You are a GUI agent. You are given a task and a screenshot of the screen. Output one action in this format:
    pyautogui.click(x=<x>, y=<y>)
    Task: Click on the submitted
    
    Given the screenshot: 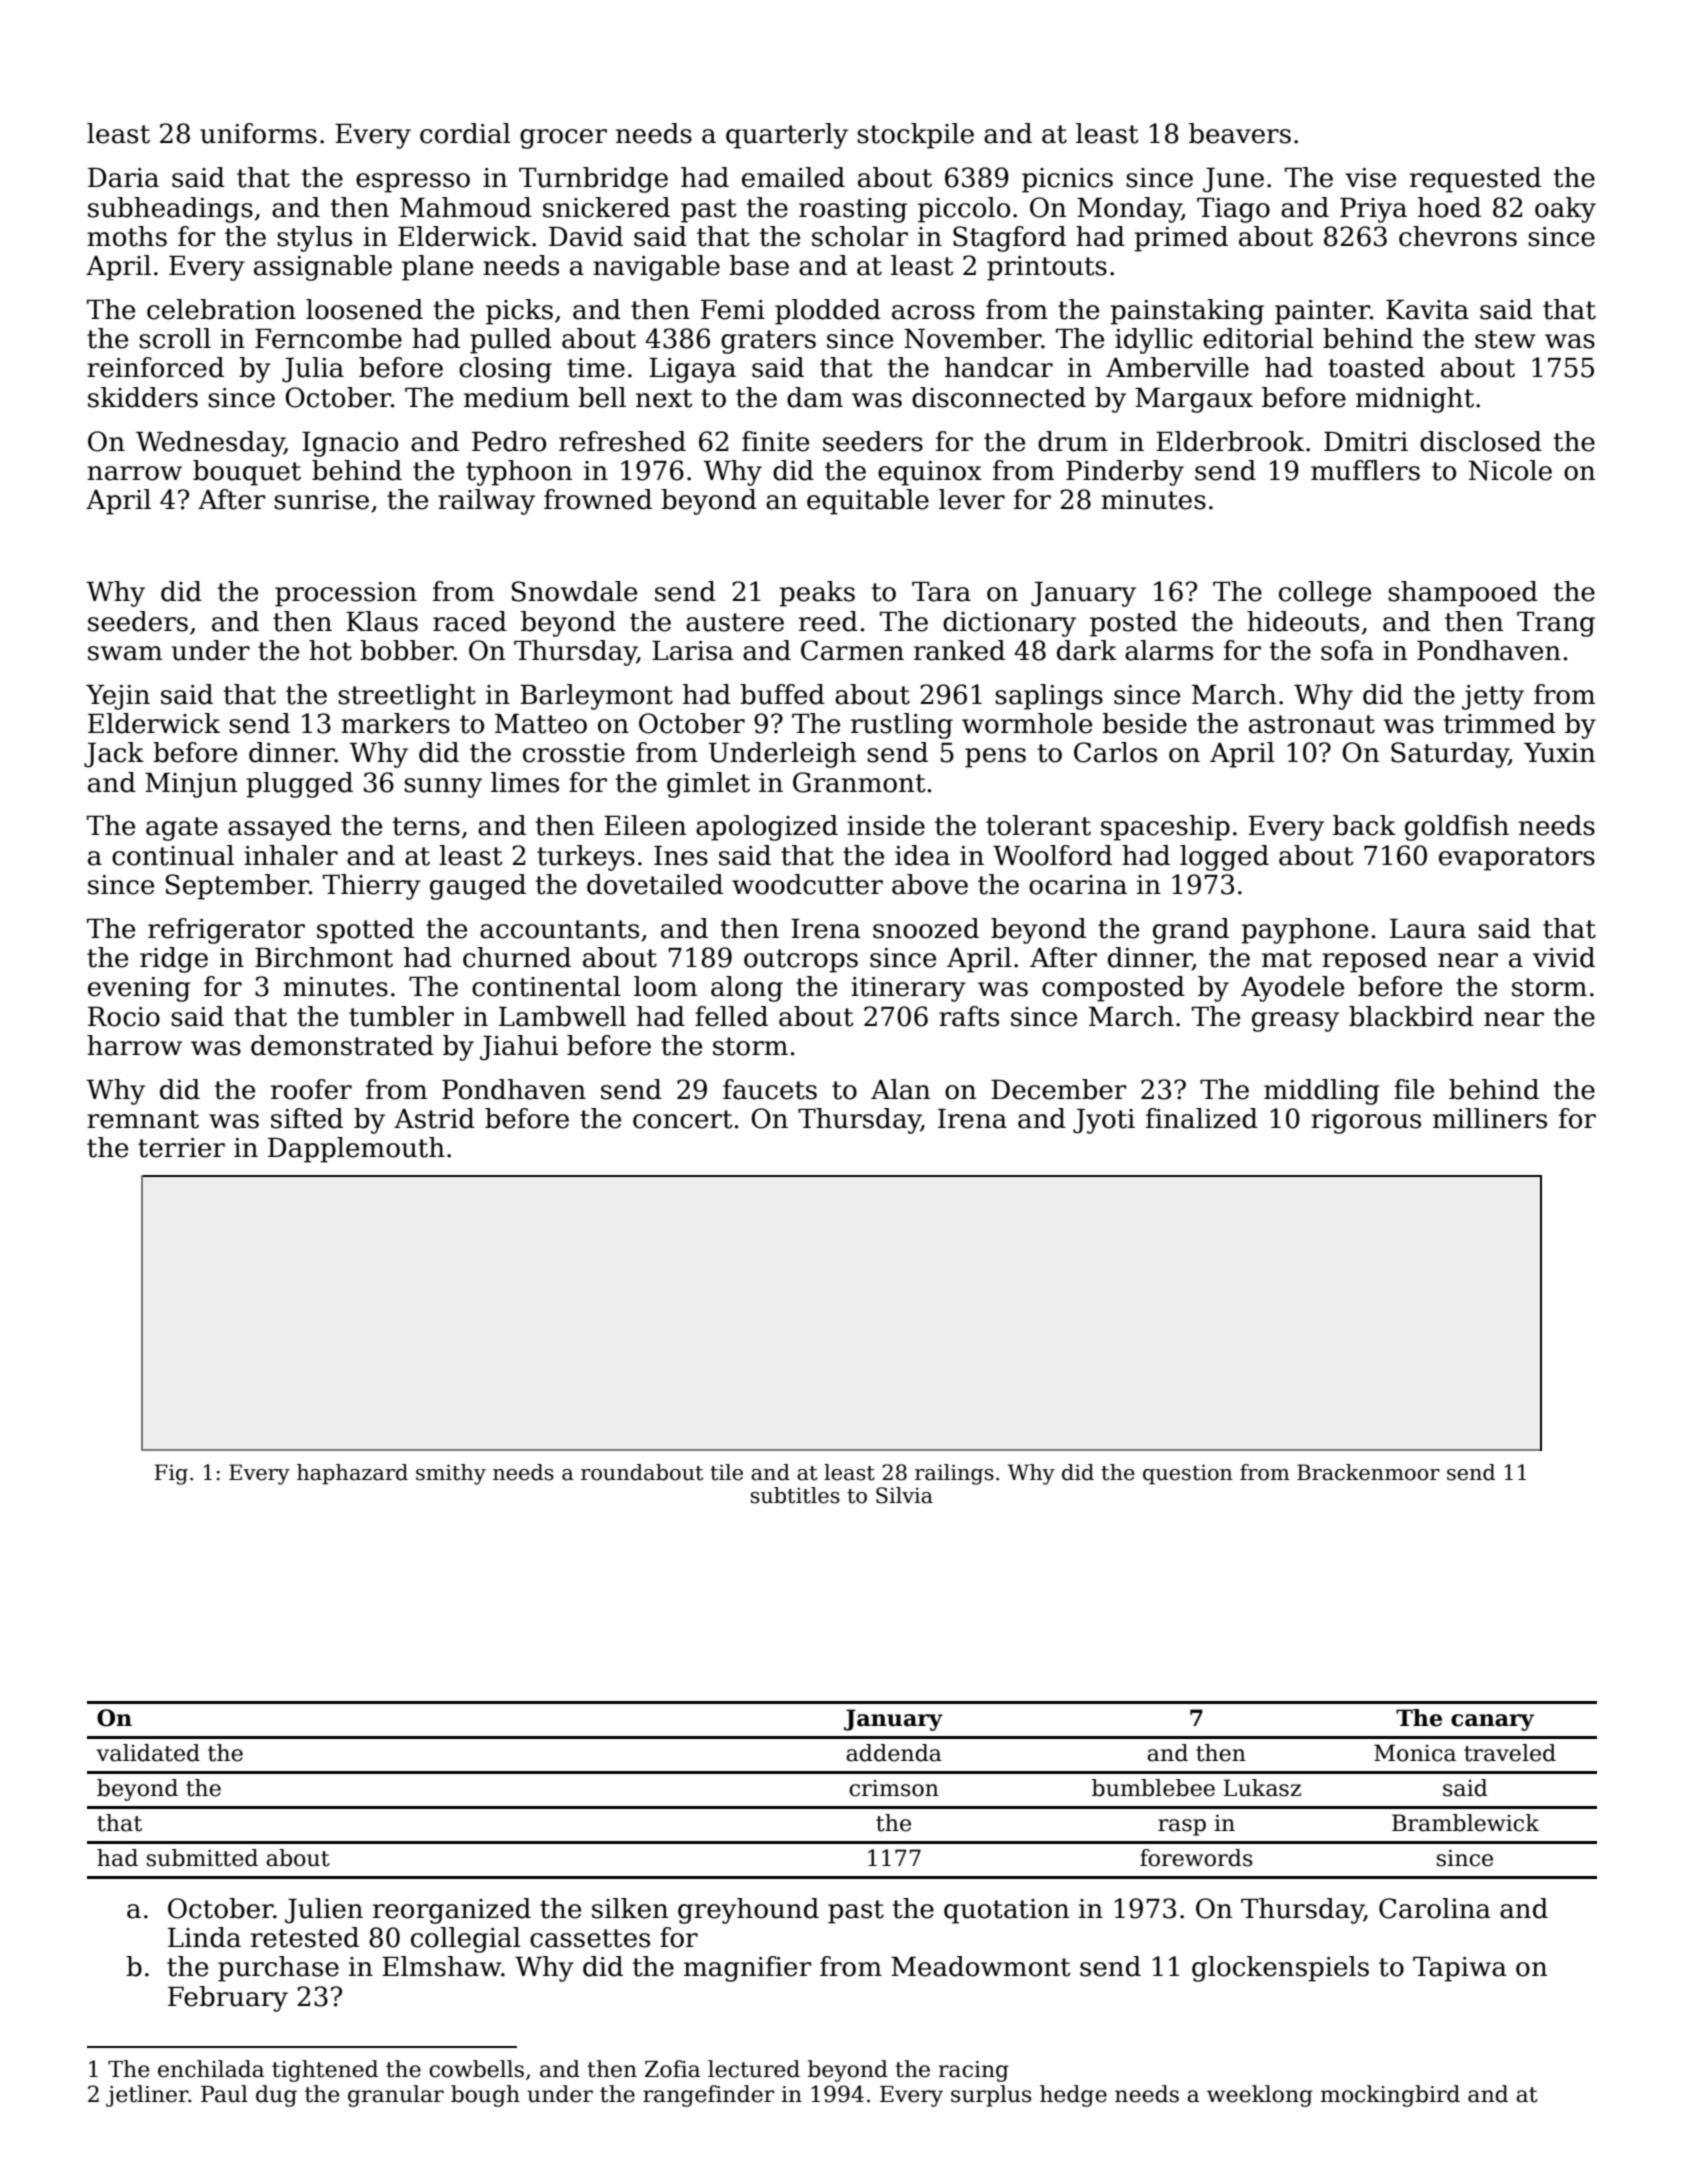 What is the action you would take?
    pyautogui.click(x=202, y=1858)
